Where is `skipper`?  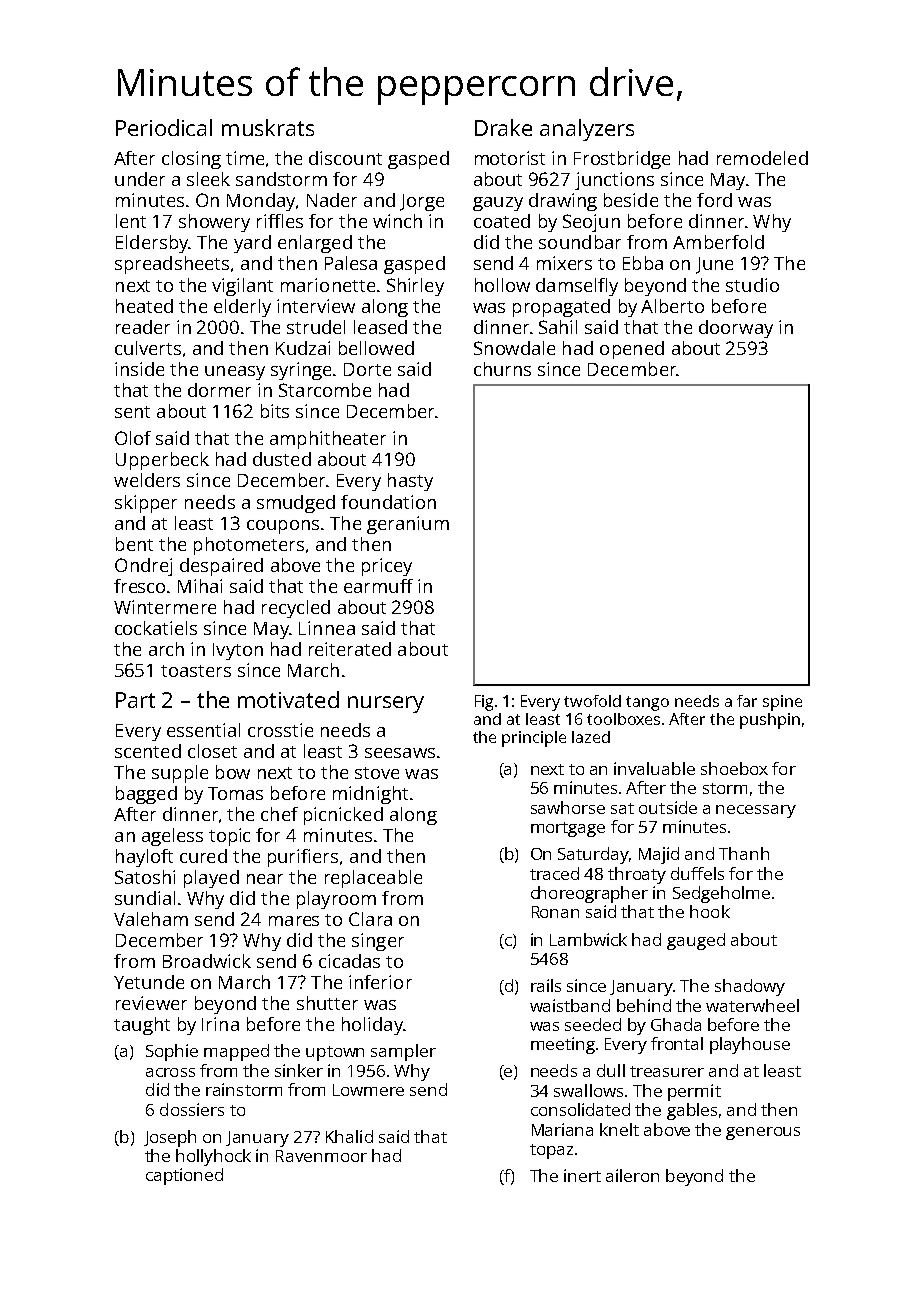 skipper is located at coordinates (146, 504).
